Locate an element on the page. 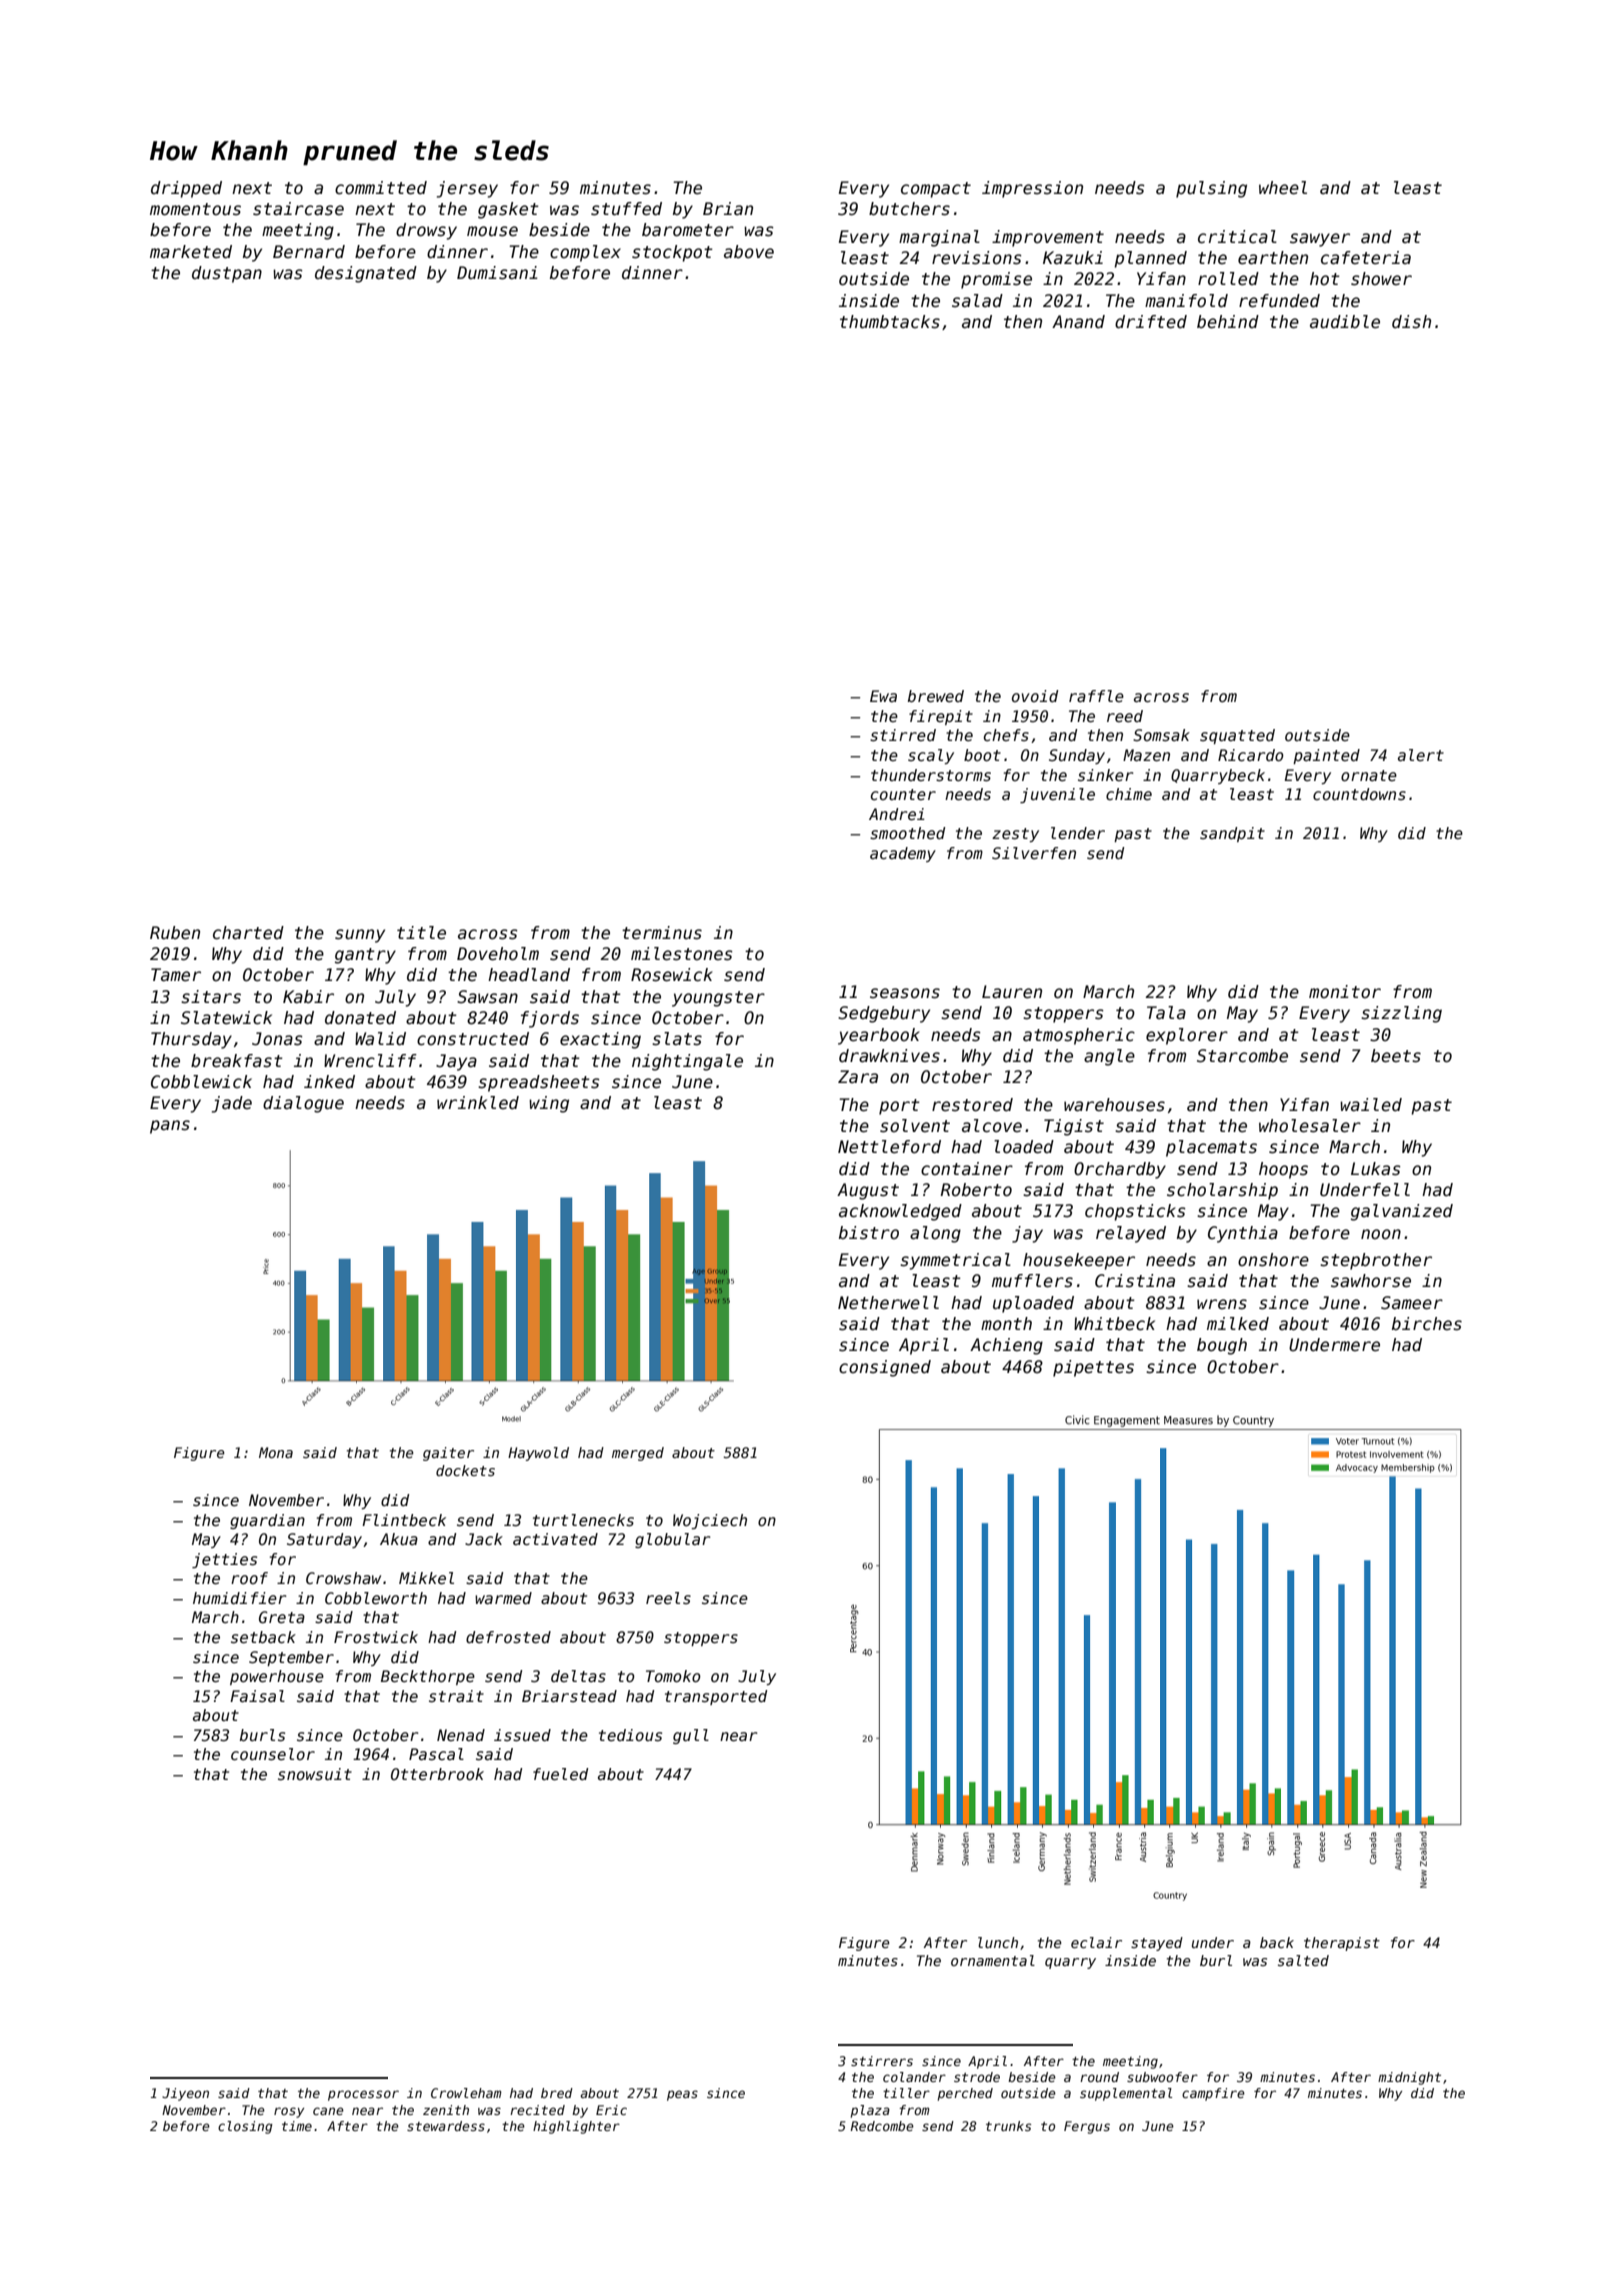 This image has width=1620, height=2292. stirrers is located at coordinates (882, 2061).
